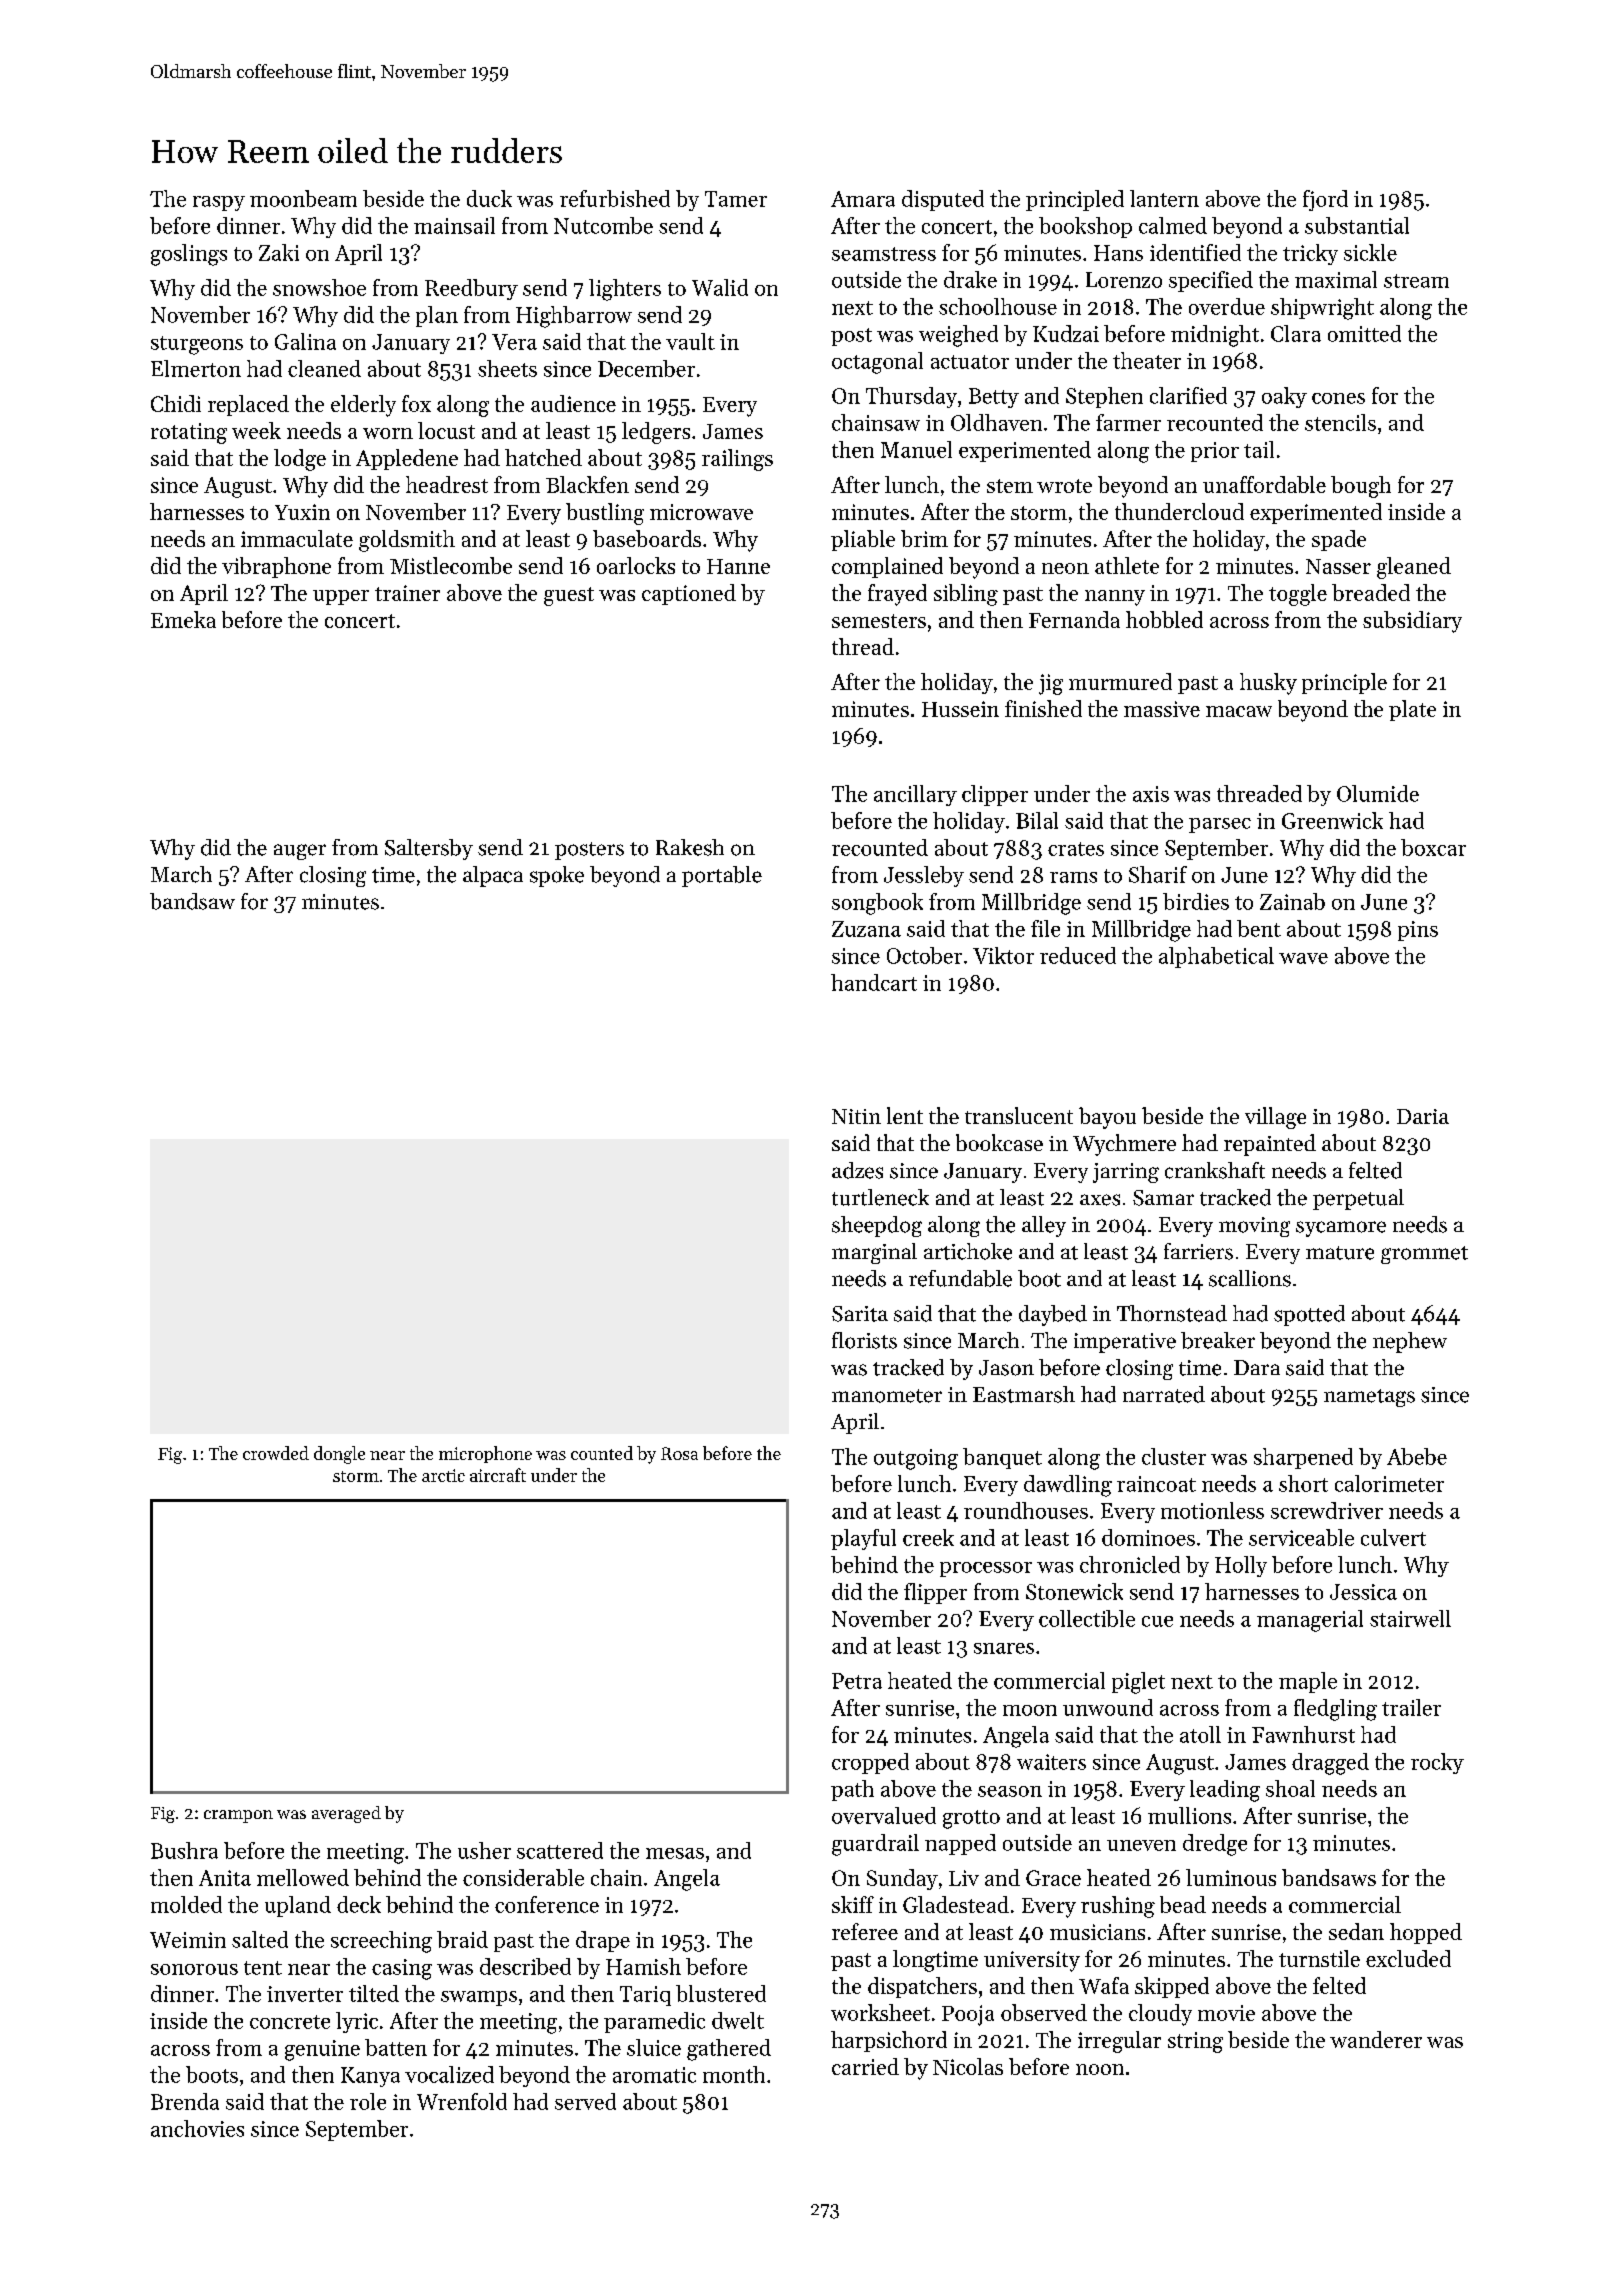  Describe the element at coordinates (1259, 928) in the screenshot. I see `bent` at that location.
